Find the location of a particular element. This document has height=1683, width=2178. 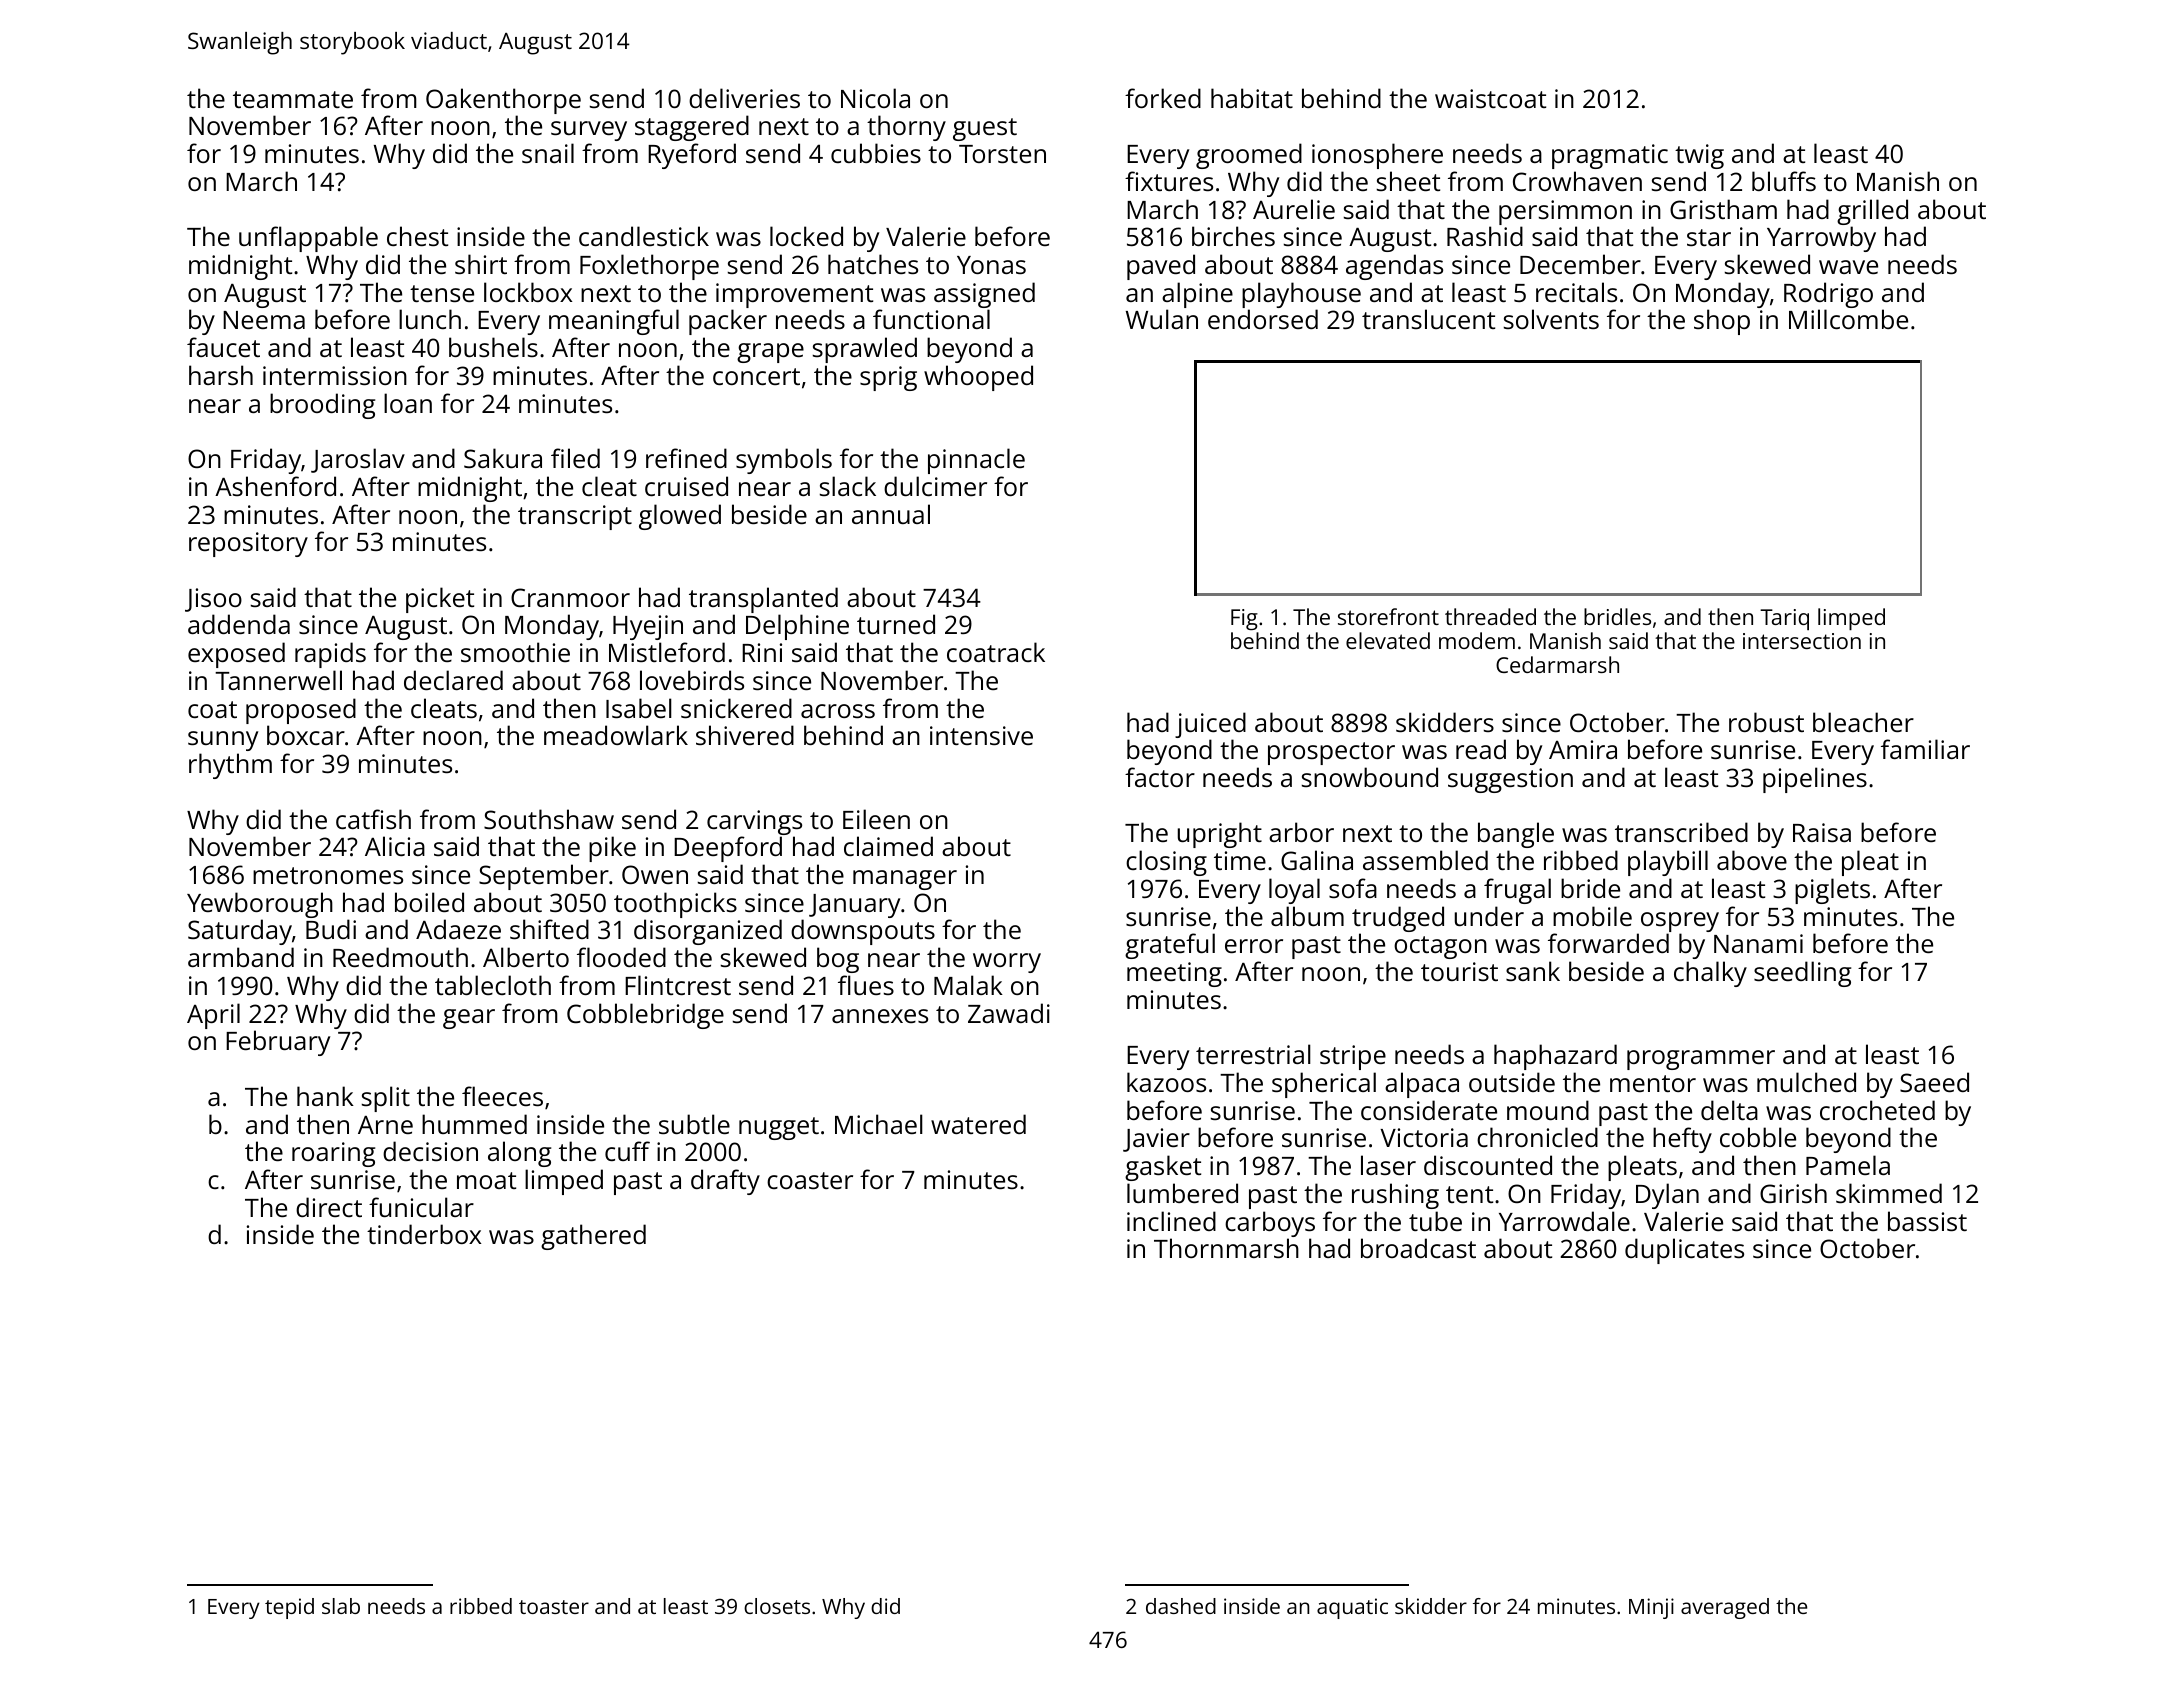

Minji is located at coordinates (1651, 1608).
